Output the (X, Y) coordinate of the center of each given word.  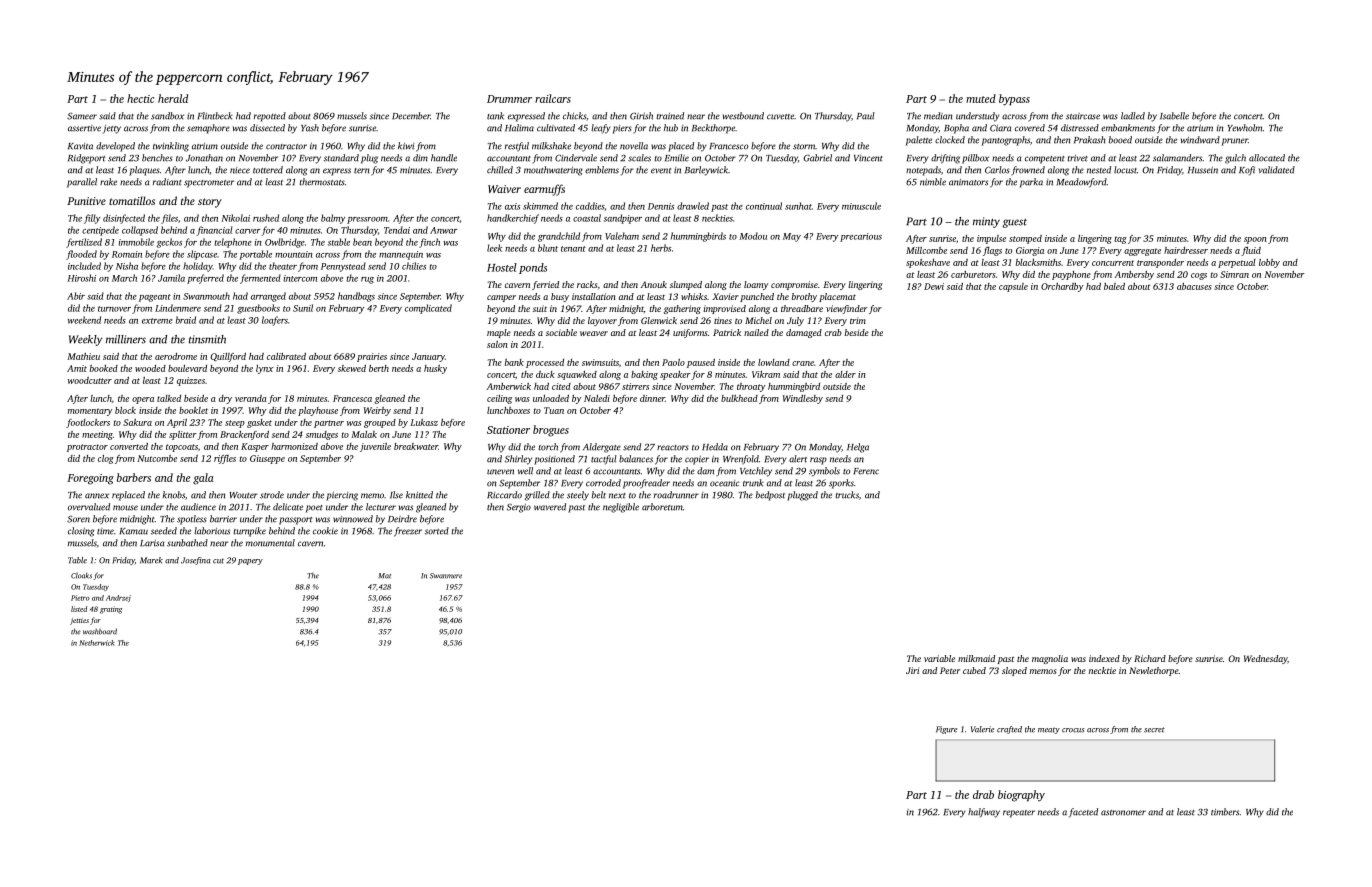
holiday (198, 267)
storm (804, 147)
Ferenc (866, 471)
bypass (1014, 100)
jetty (112, 129)
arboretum (662, 507)
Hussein (1203, 170)
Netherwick (97, 643)
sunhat (798, 206)
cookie (325, 531)
